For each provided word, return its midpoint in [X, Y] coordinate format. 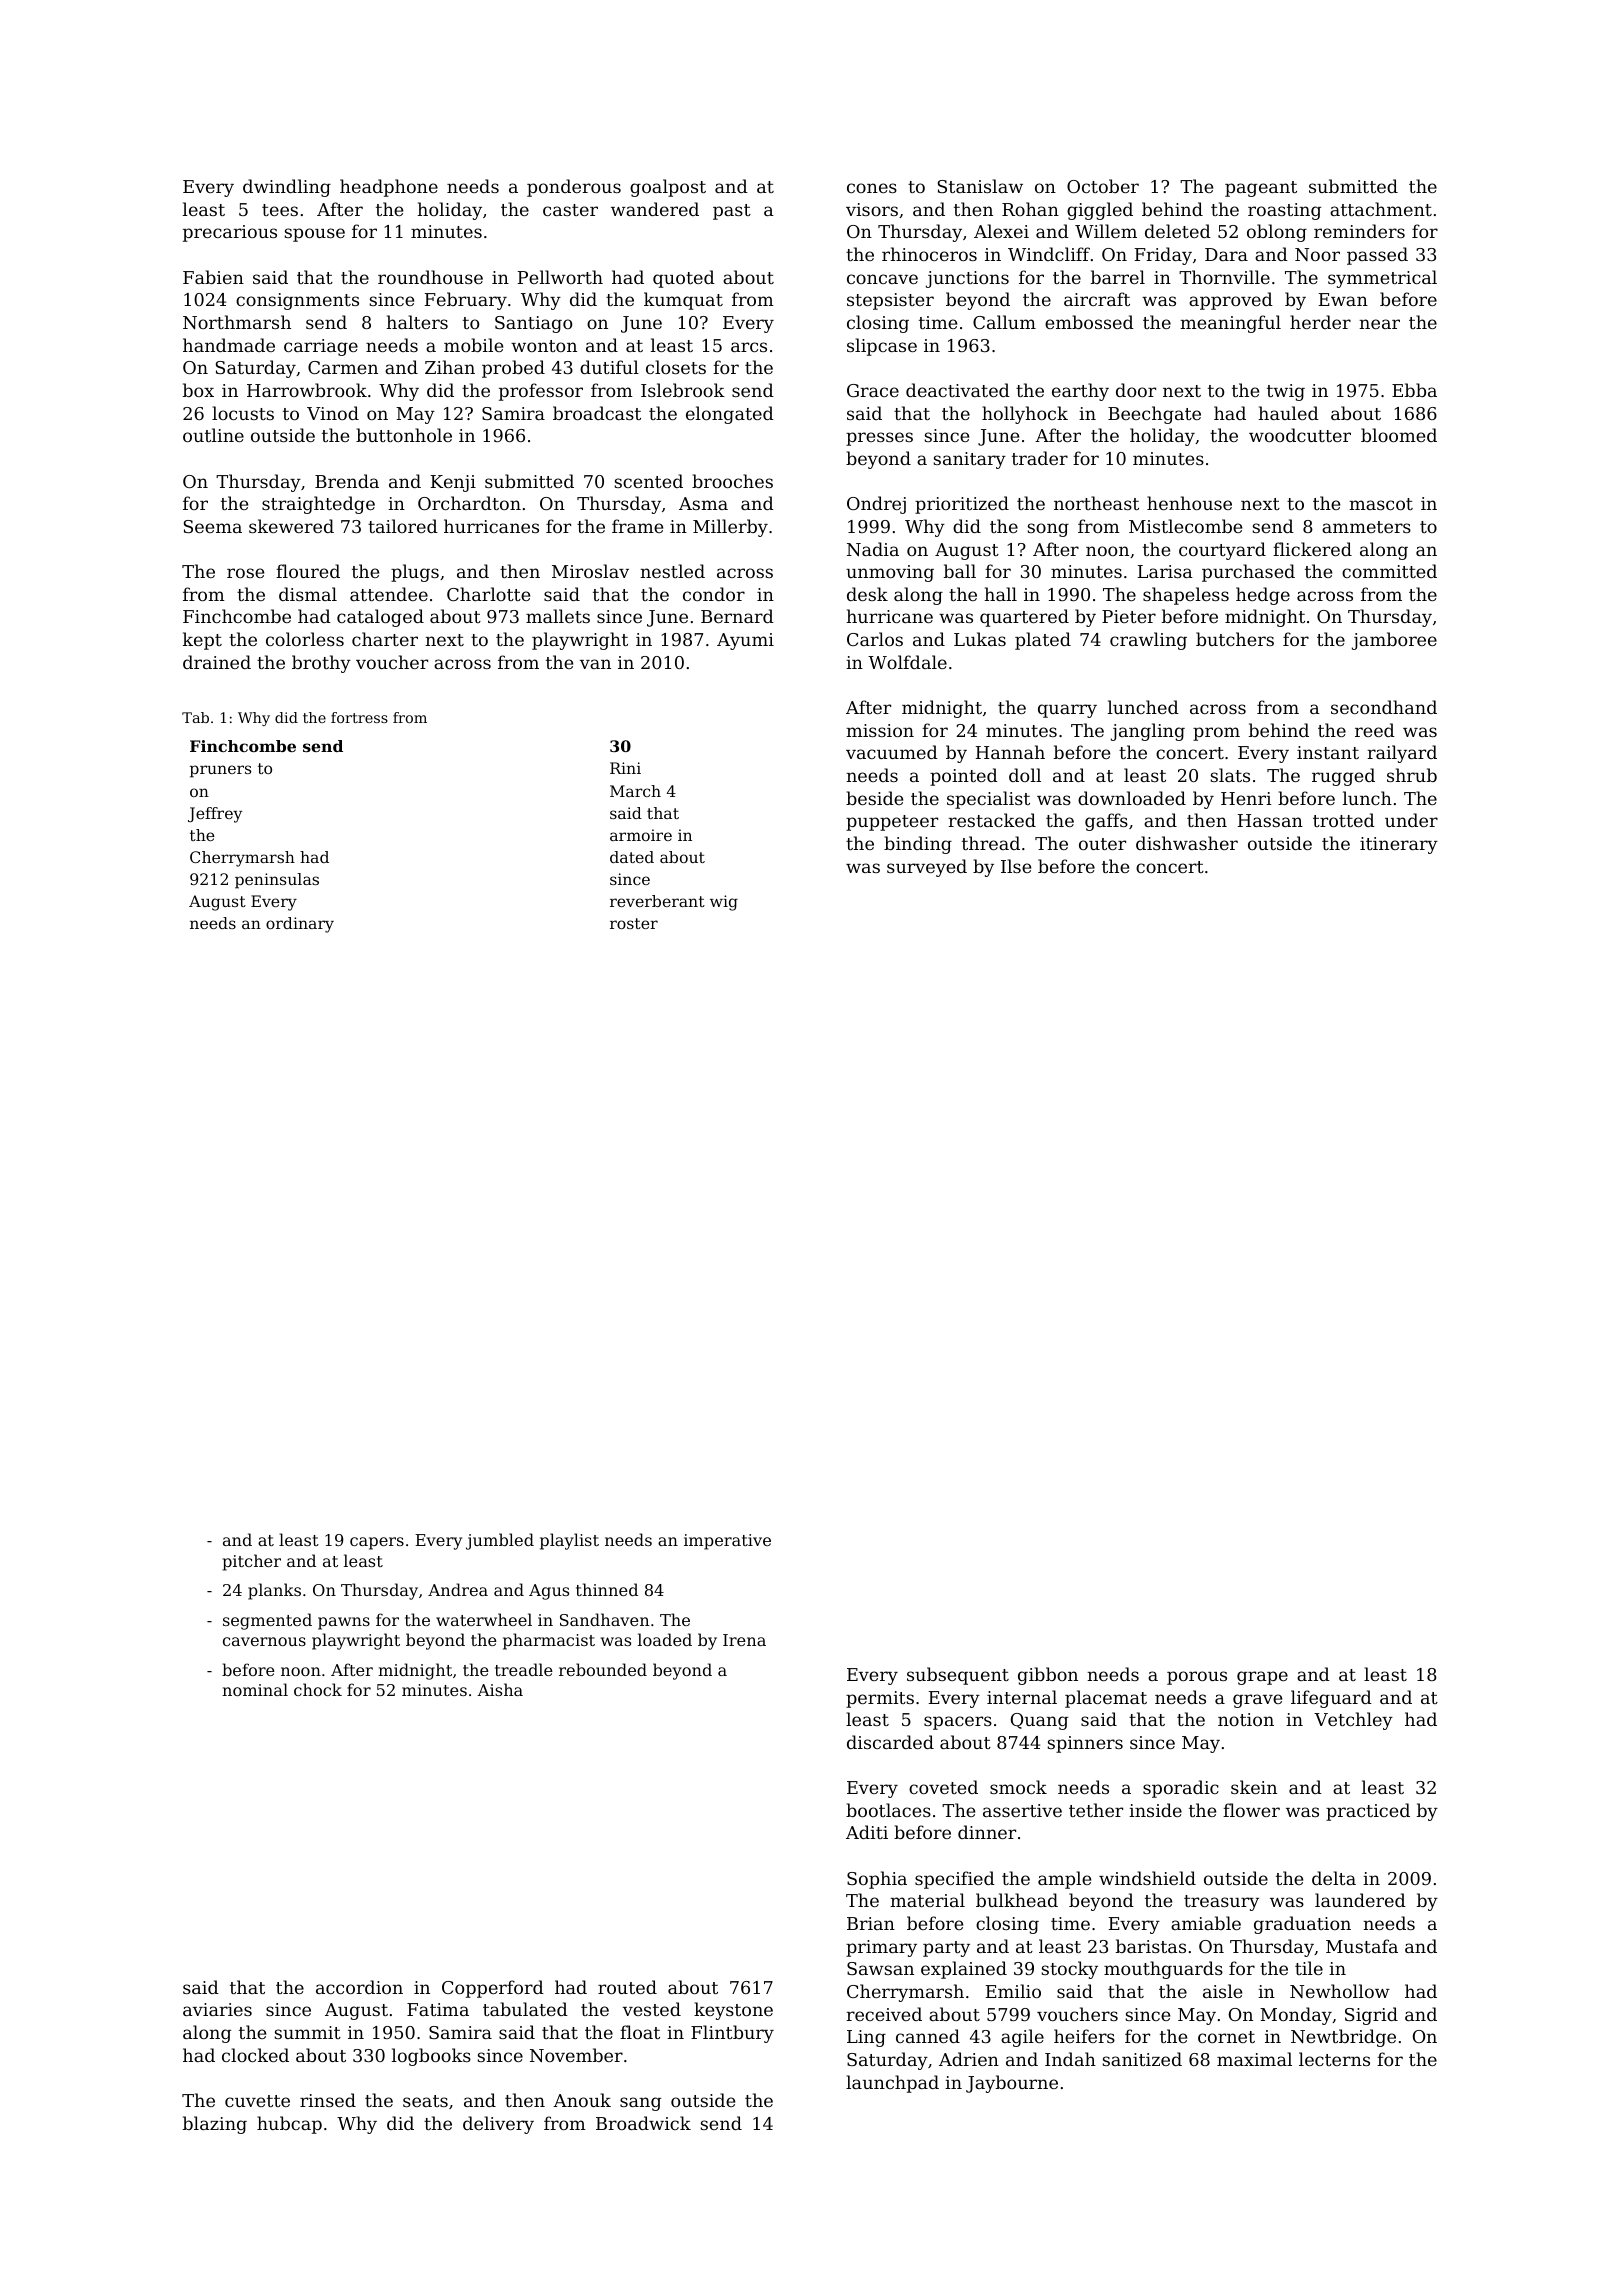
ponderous [574, 188]
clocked [255, 2055]
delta [1334, 1878]
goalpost [668, 188]
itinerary [1399, 845]
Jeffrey [215, 815]
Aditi [867, 1832]
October [1103, 186]
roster [634, 923]
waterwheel [484, 1619]
